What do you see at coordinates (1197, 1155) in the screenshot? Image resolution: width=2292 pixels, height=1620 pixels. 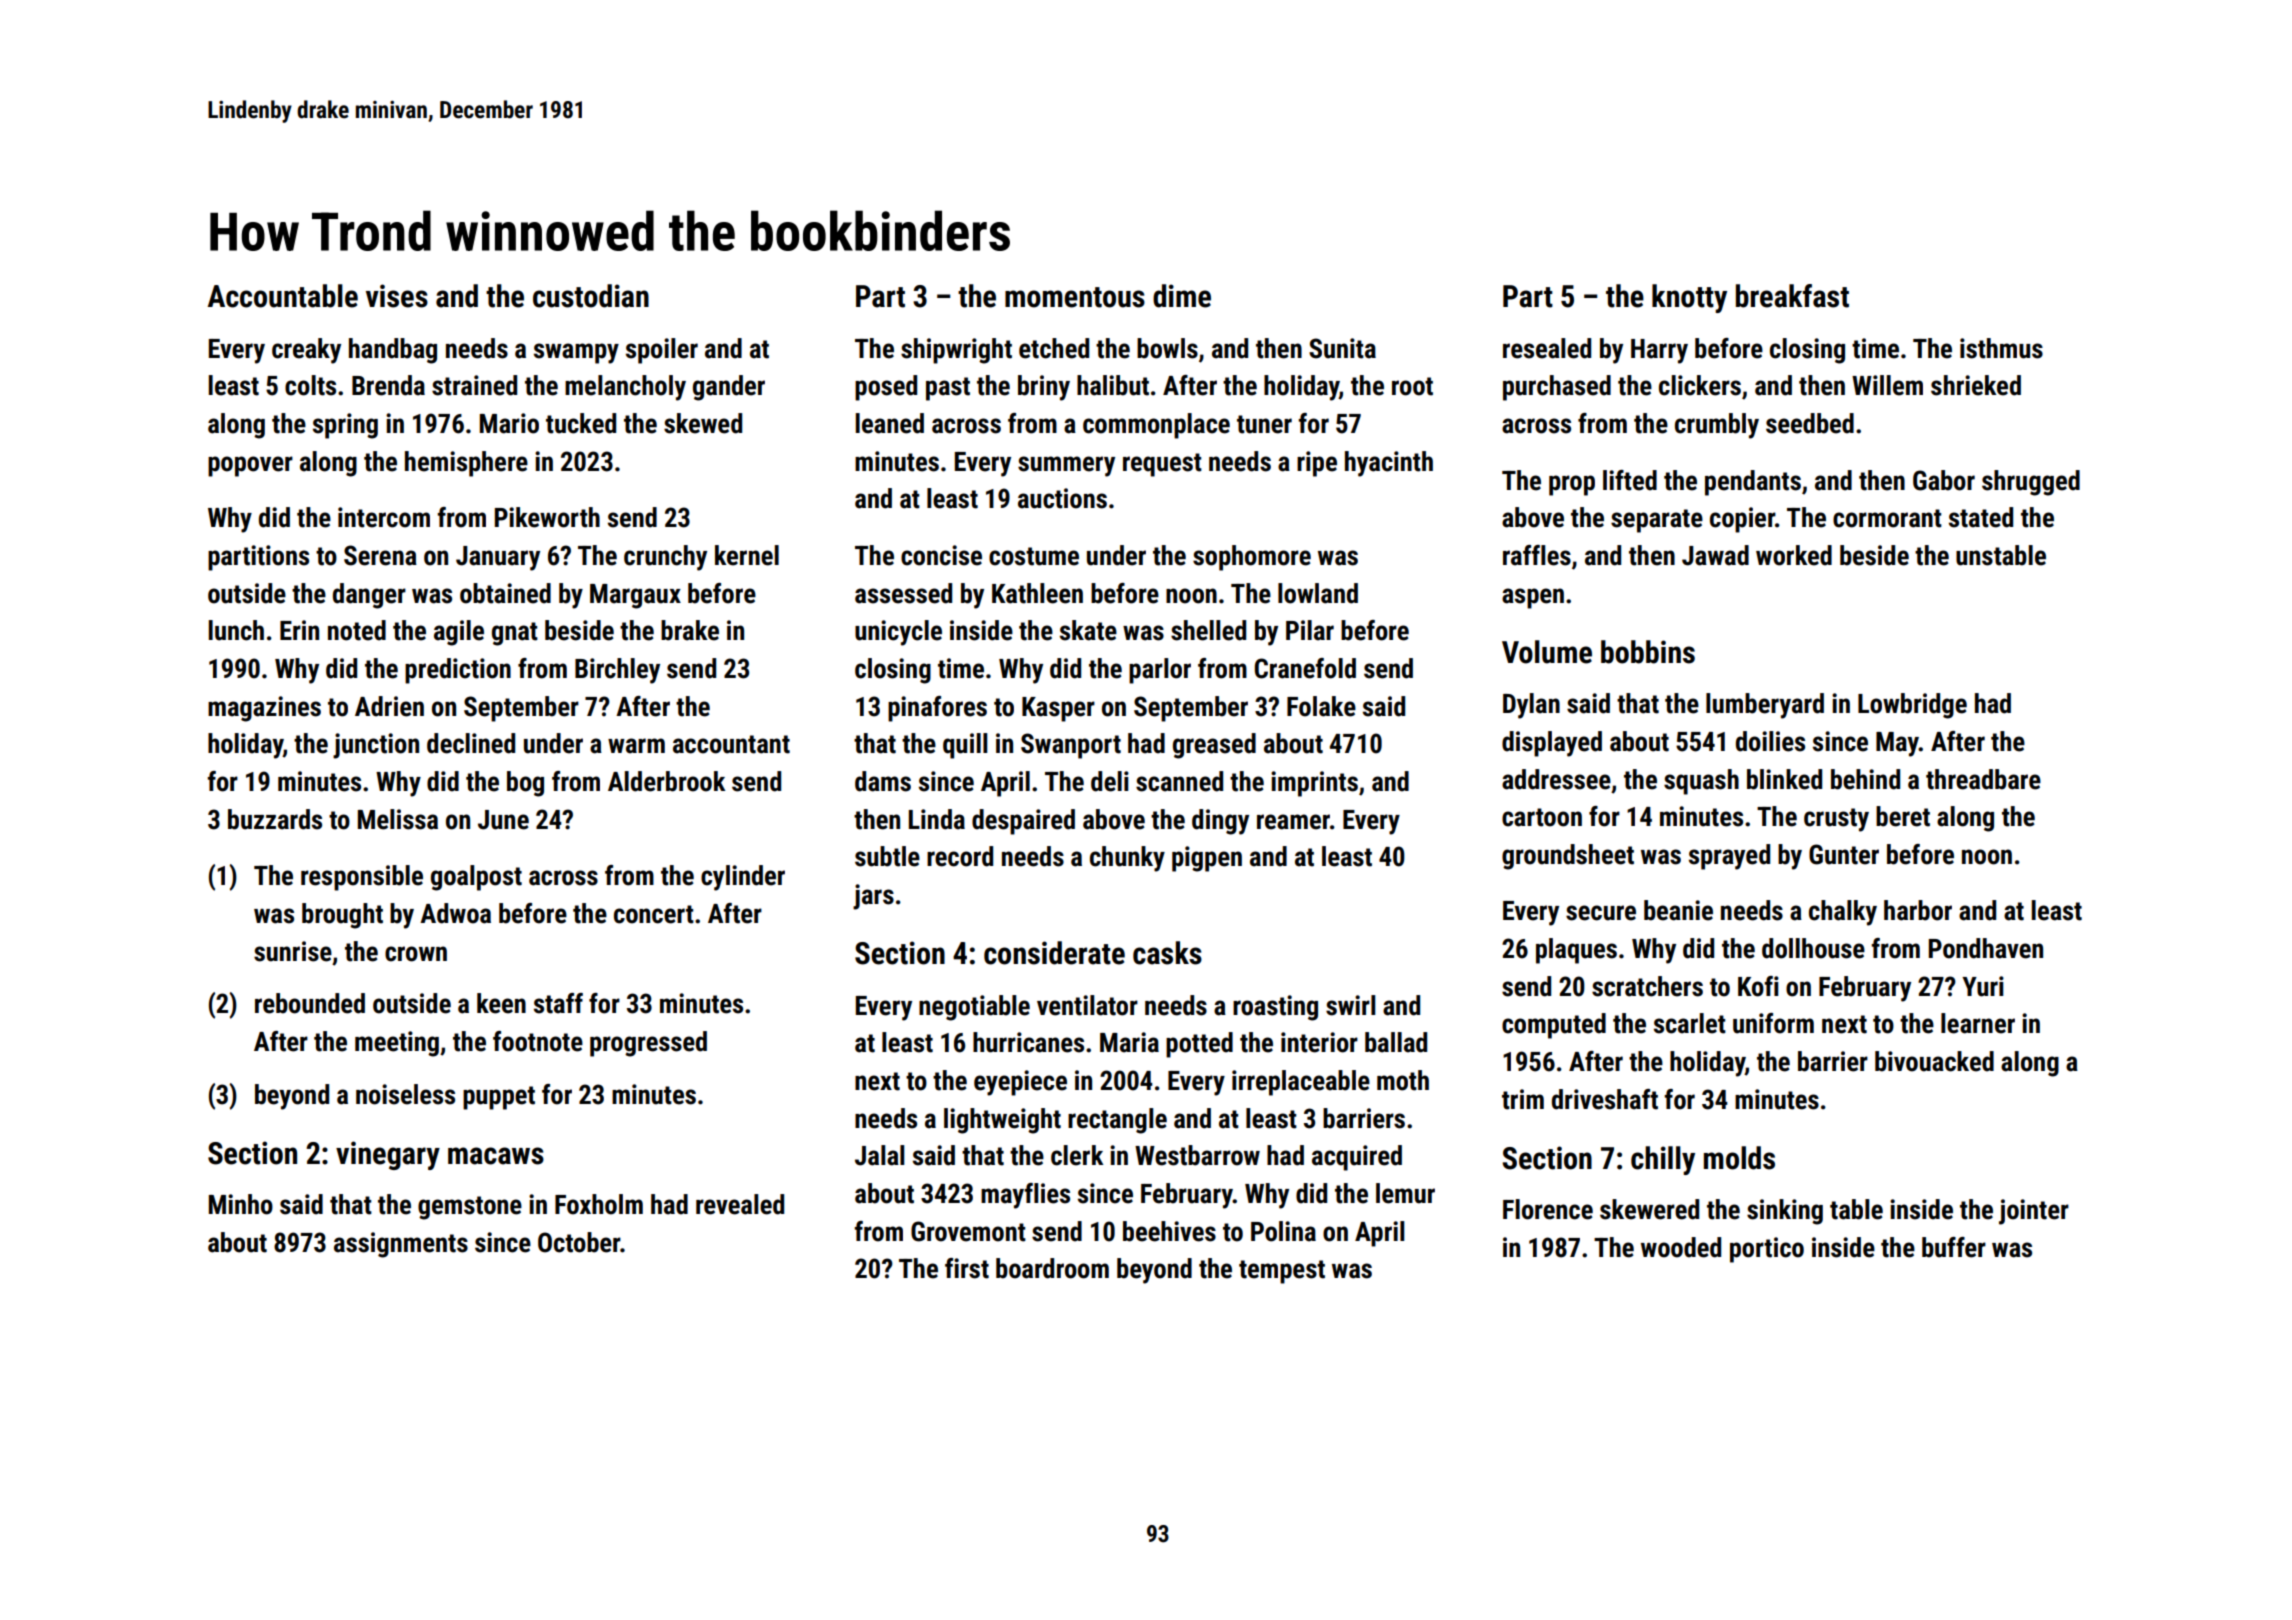 I see `Westbarrow` at bounding box center [1197, 1155].
